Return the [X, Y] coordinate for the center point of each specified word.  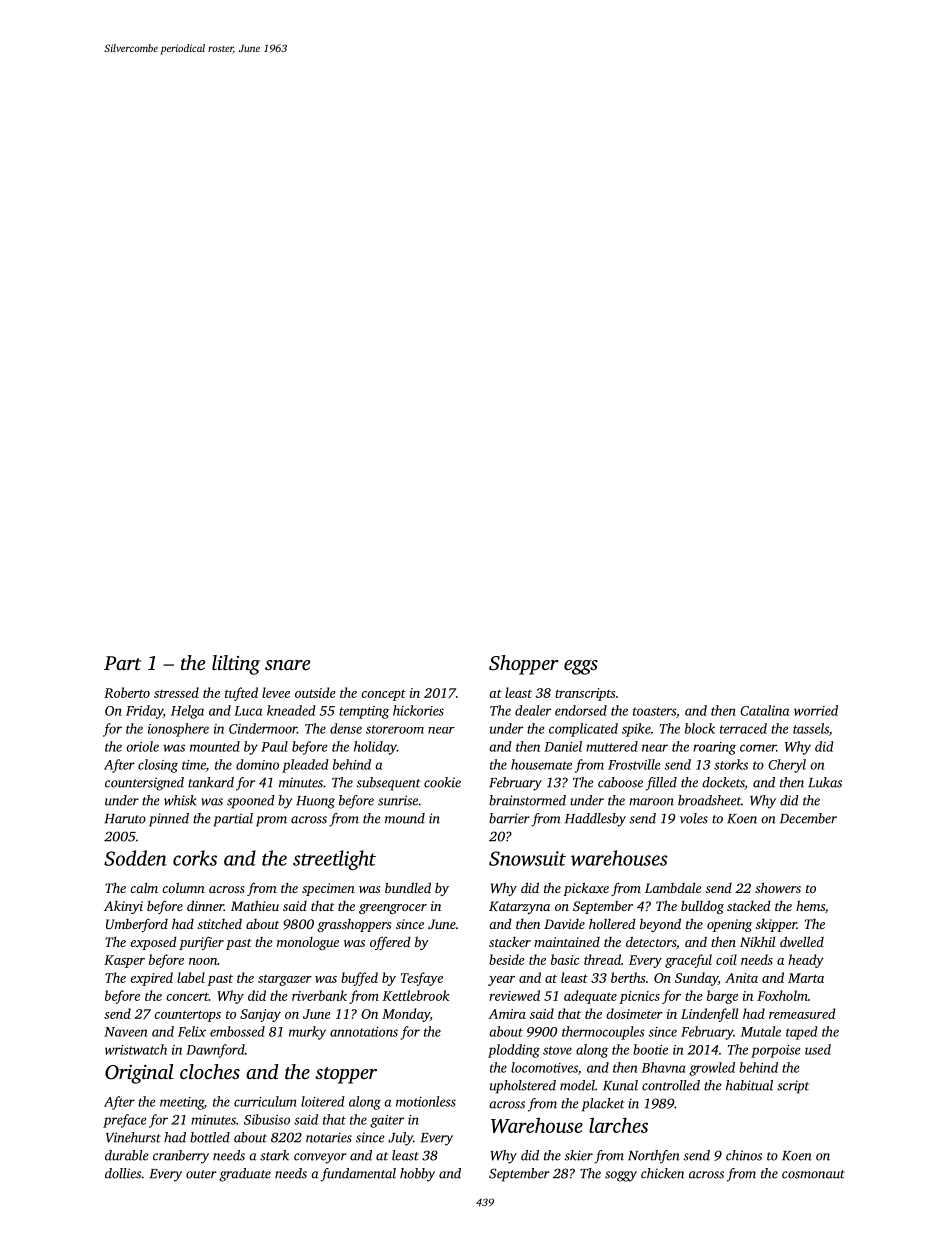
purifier [201, 943]
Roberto [127, 692]
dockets [723, 783]
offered [390, 943]
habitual [749, 1085]
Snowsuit [527, 858]
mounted [215, 746]
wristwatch [136, 1049]
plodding [514, 1051]
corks [195, 858]
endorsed [581, 710]
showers [778, 887]
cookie [442, 782]
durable [126, 1155]
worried [816, 710]
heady [806, 961]
